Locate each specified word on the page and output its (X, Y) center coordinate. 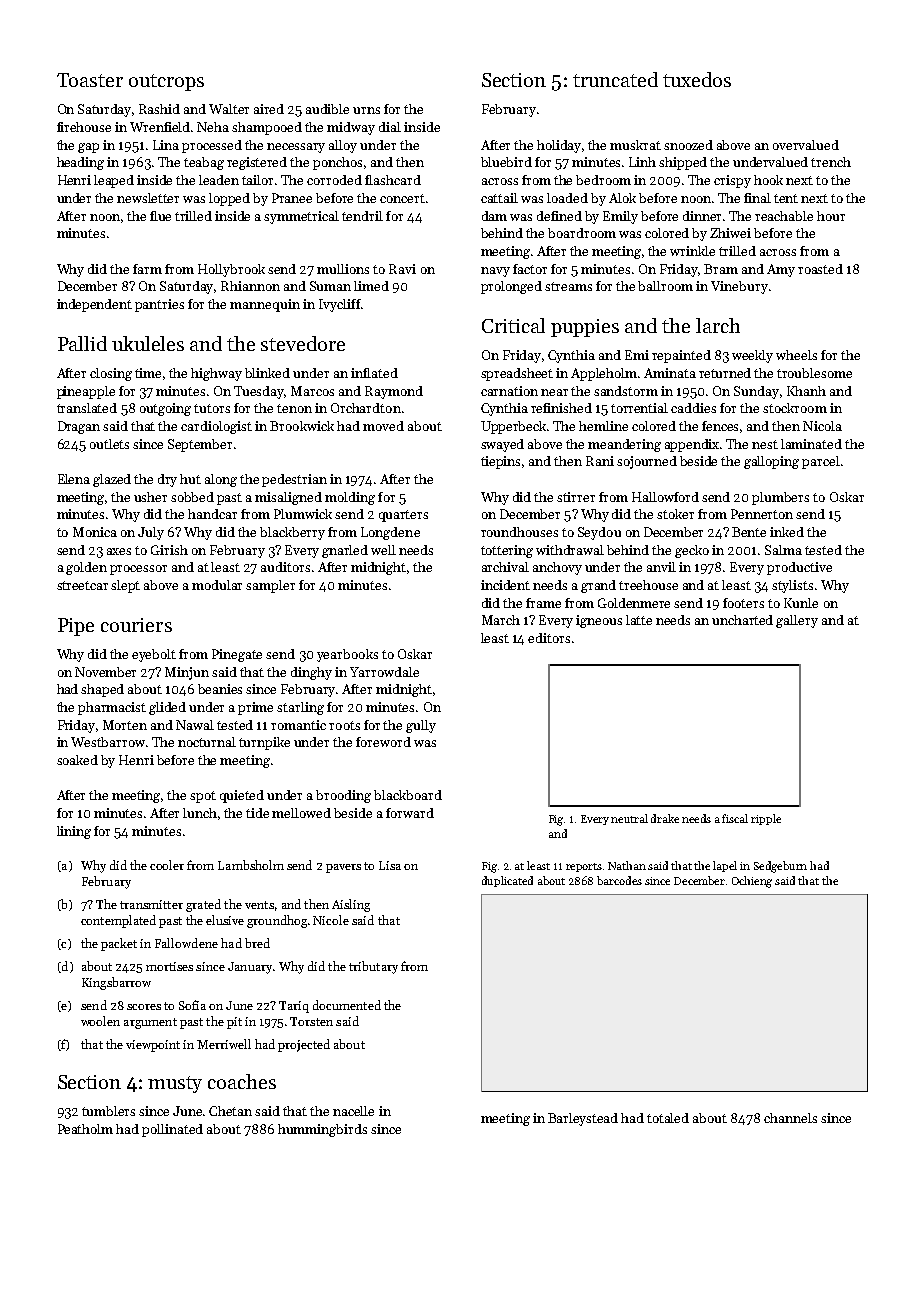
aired (269, 109)
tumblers (108, 1111)
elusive (225, 920)
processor (138, 570)
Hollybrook (231, 270)
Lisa (390, 865)
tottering (507, 551)
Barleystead (583, 1119)
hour (831, 216)
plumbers (780, 498)
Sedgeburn (780, 867)
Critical (513, 325)
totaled (668, 1118)
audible (327, 109)
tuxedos (697, 79)
